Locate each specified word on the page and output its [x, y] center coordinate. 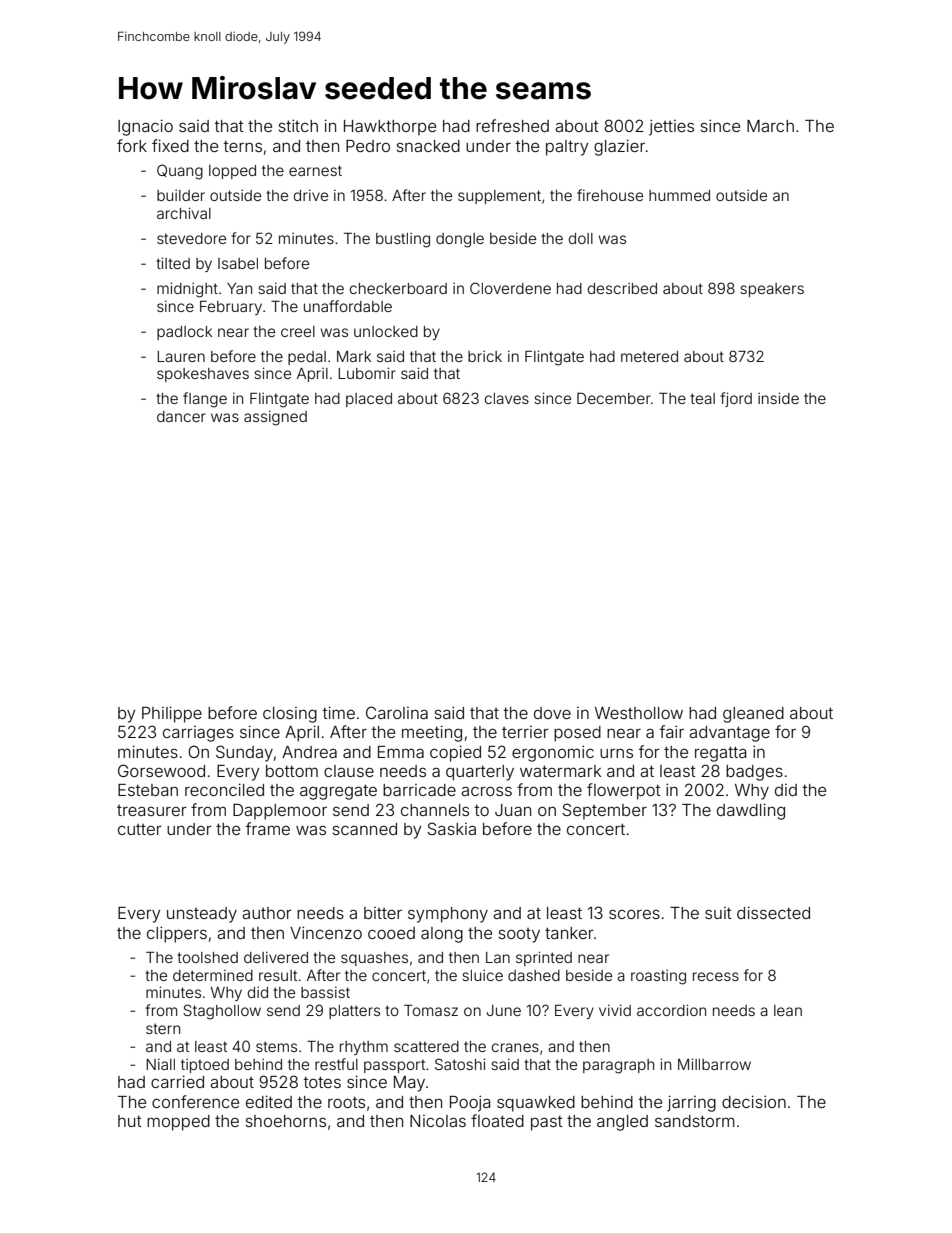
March [770, 126]
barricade [419, 790]
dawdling [751, 811]
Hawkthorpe [390, 128]
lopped [232, 172]
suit [718, 913]
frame [268, 828]
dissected [773, 912]
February [231, 308]
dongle [460, 240]
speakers [772, 290]
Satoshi [460, 1064]
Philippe [172, 714]
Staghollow [222, 1012]
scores [634, 914]
